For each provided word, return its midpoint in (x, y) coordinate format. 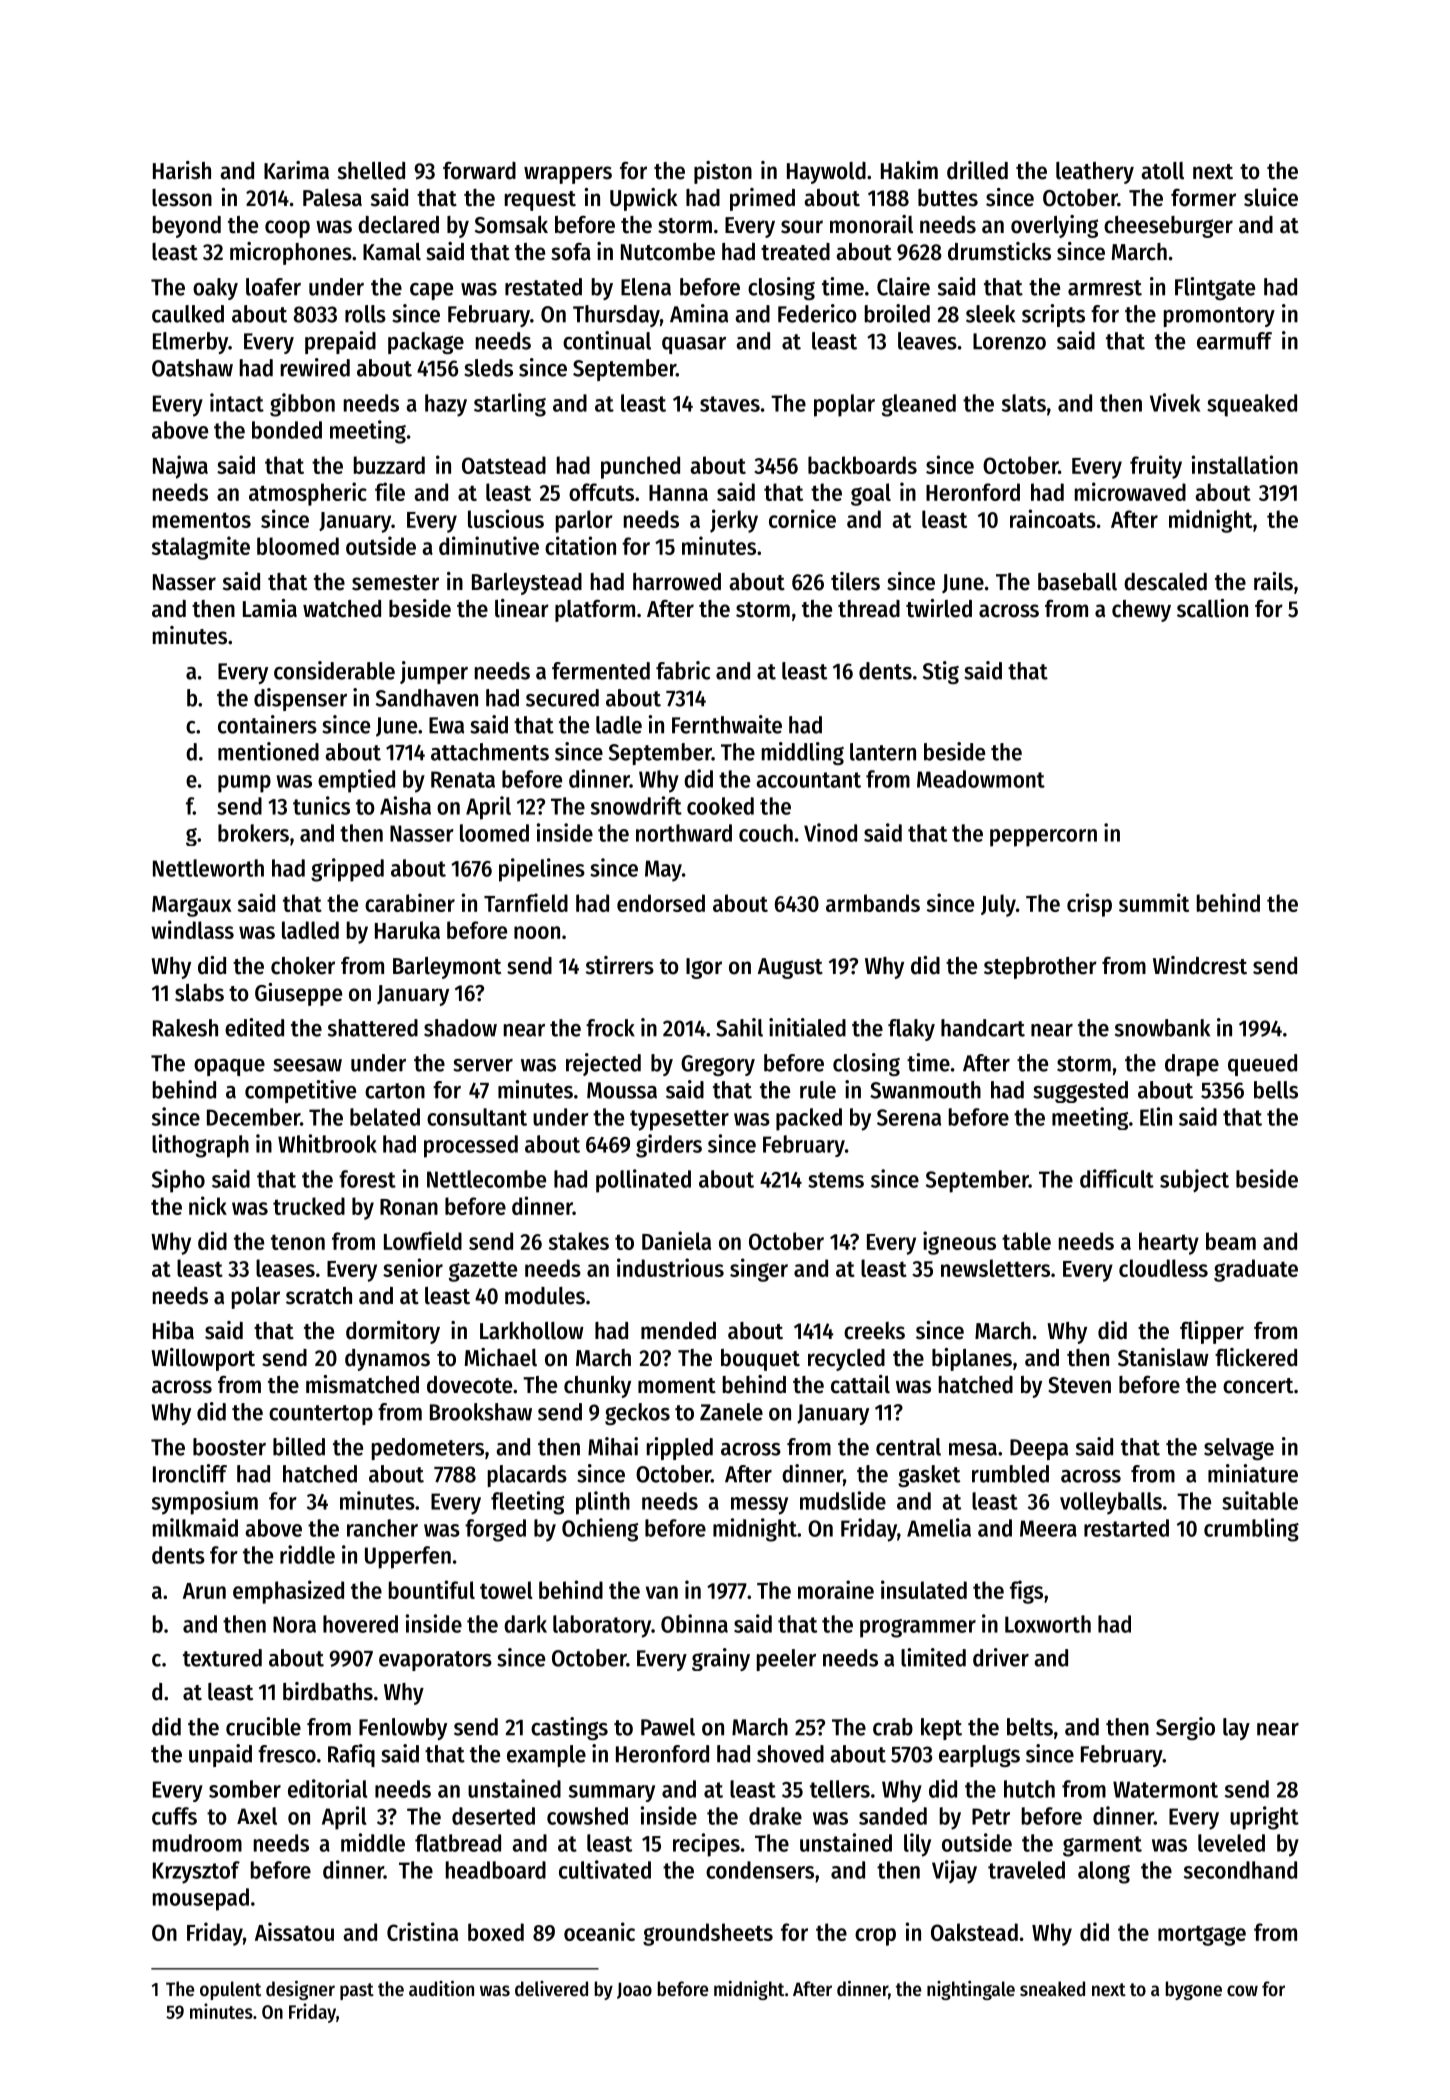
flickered (1256, 1357)
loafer (273, 287)
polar (256, 1298)
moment (677, 1386)
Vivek (1175, 402)
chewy (1141, 611)
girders (669, 1146)
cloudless (1163, 1268)
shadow (460, 1028)
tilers (855, 581)
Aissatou (294, 1931)
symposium (205, 1503)
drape (1192, 1065)
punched (640, 467)
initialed (807, 1027)
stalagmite (201, 548)
